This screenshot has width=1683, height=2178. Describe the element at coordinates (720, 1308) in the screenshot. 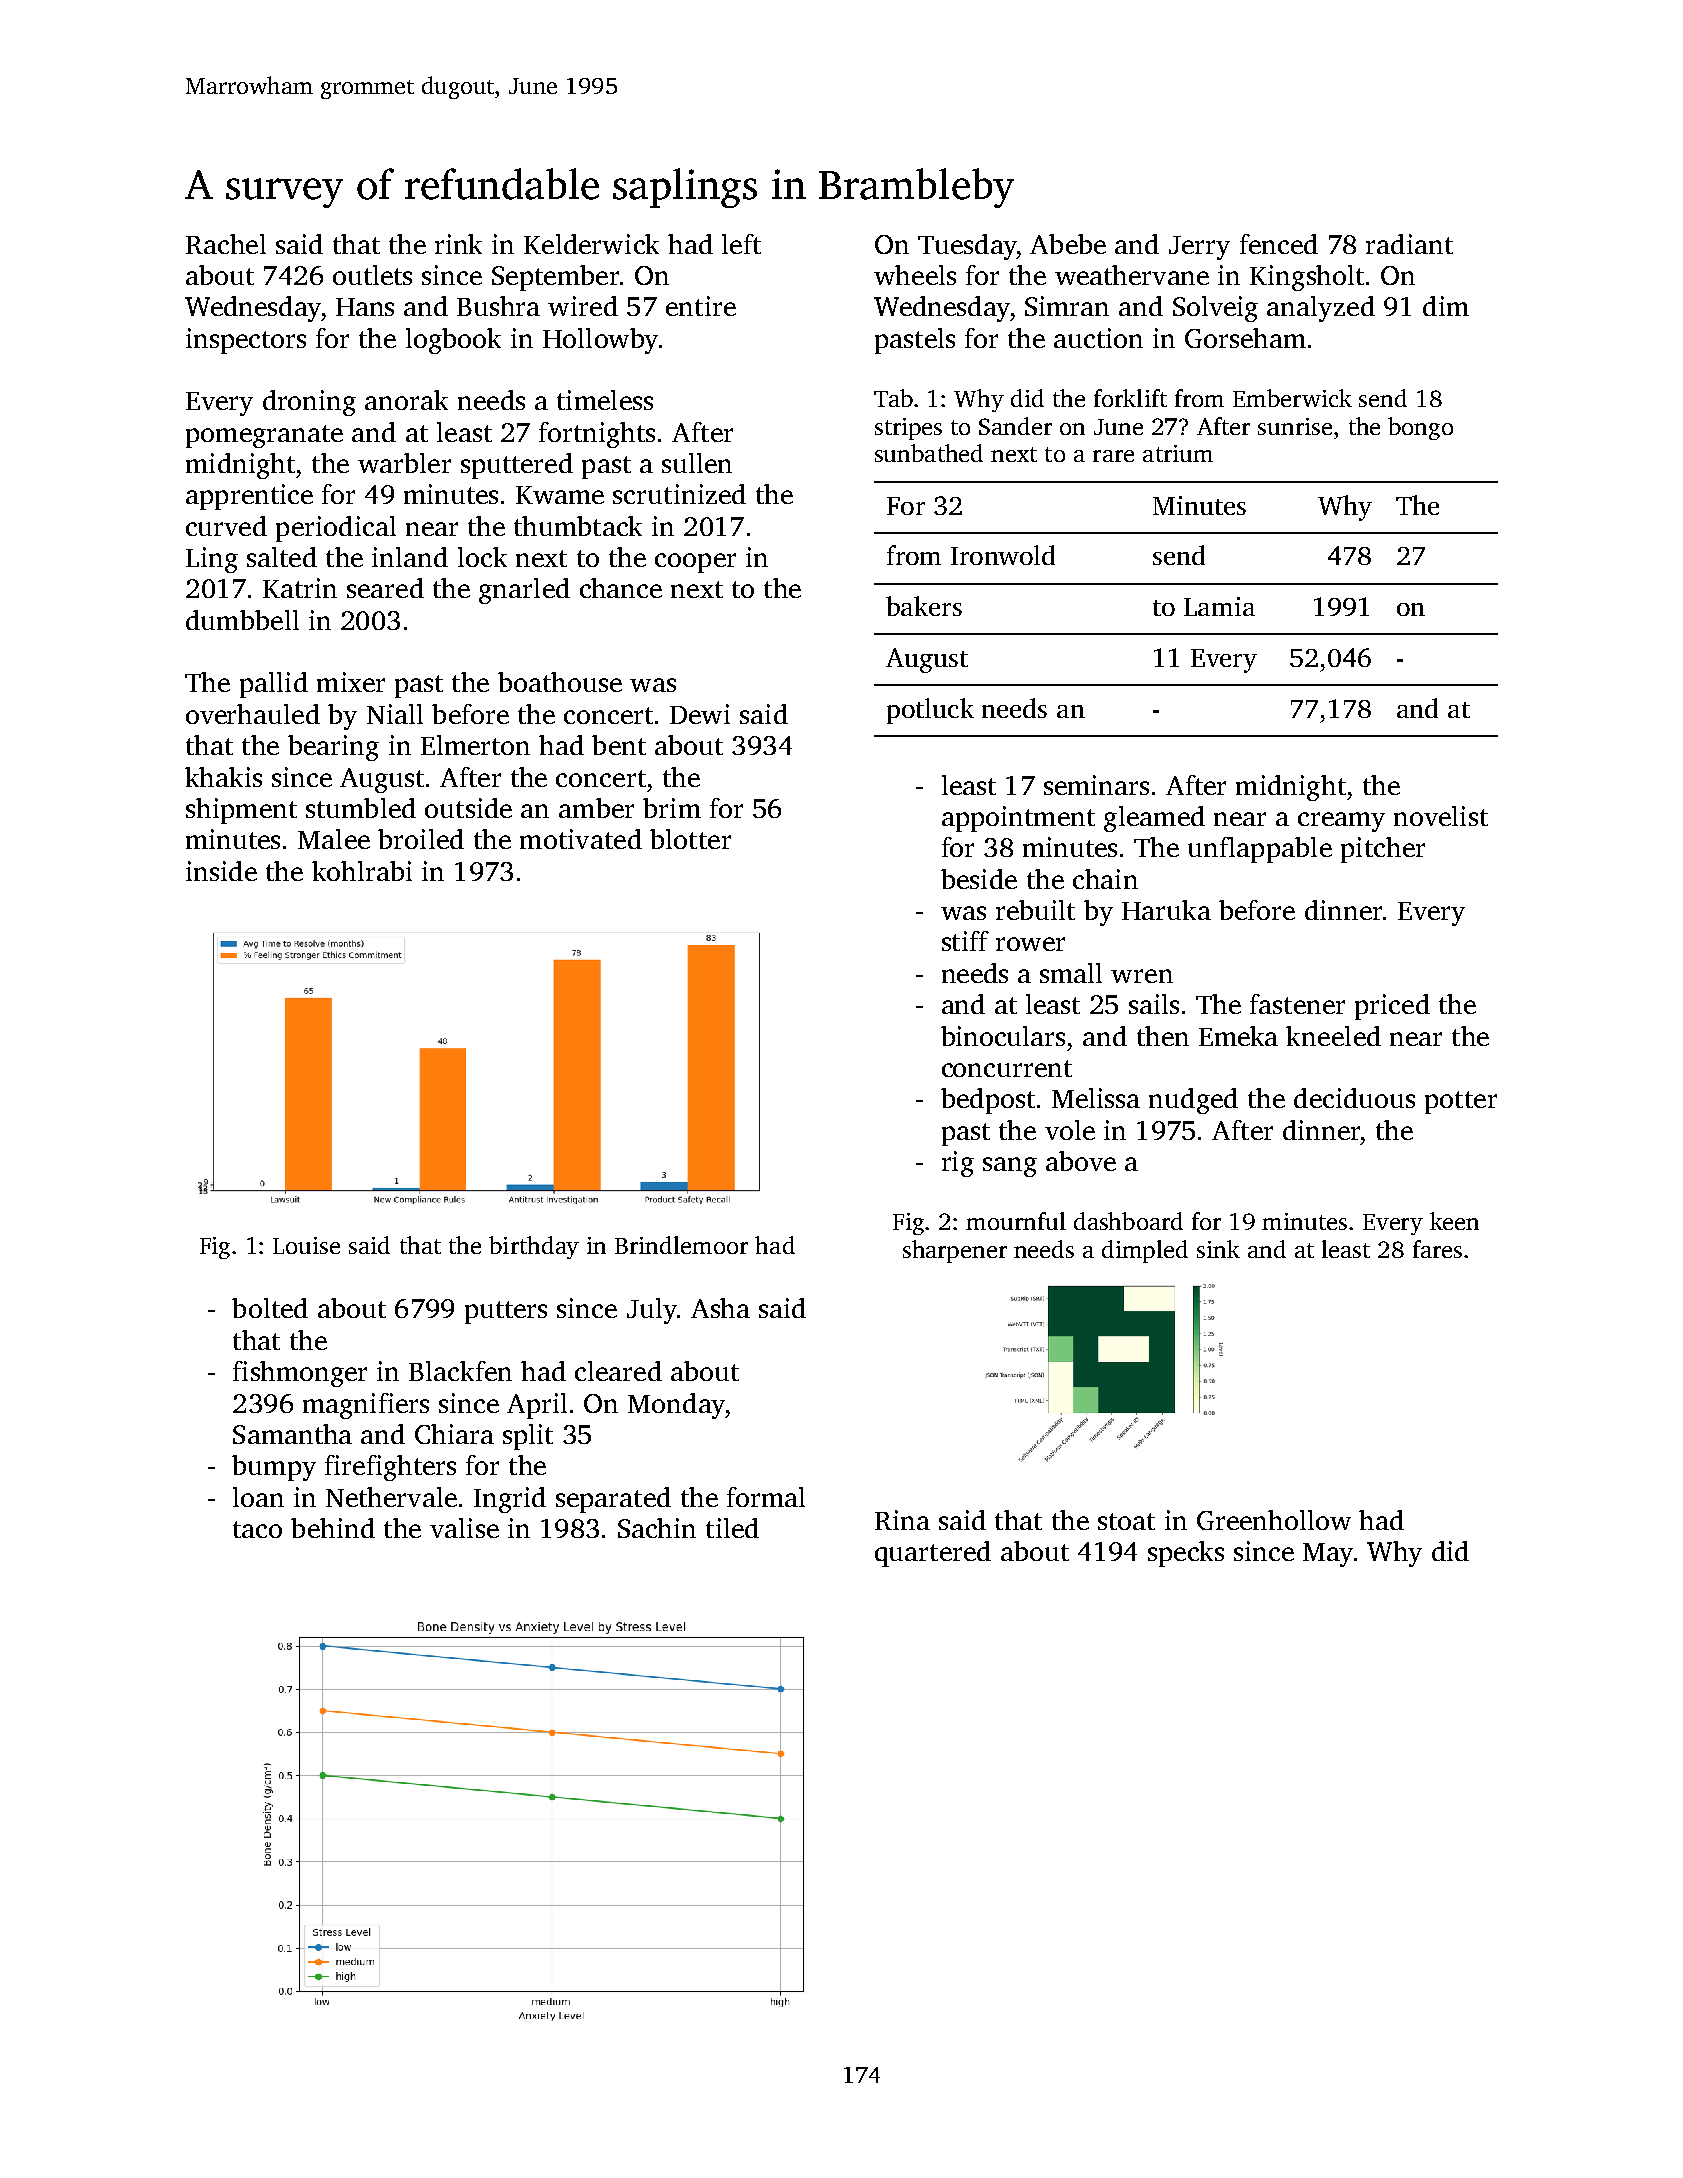

I see `Asha` at that location.
